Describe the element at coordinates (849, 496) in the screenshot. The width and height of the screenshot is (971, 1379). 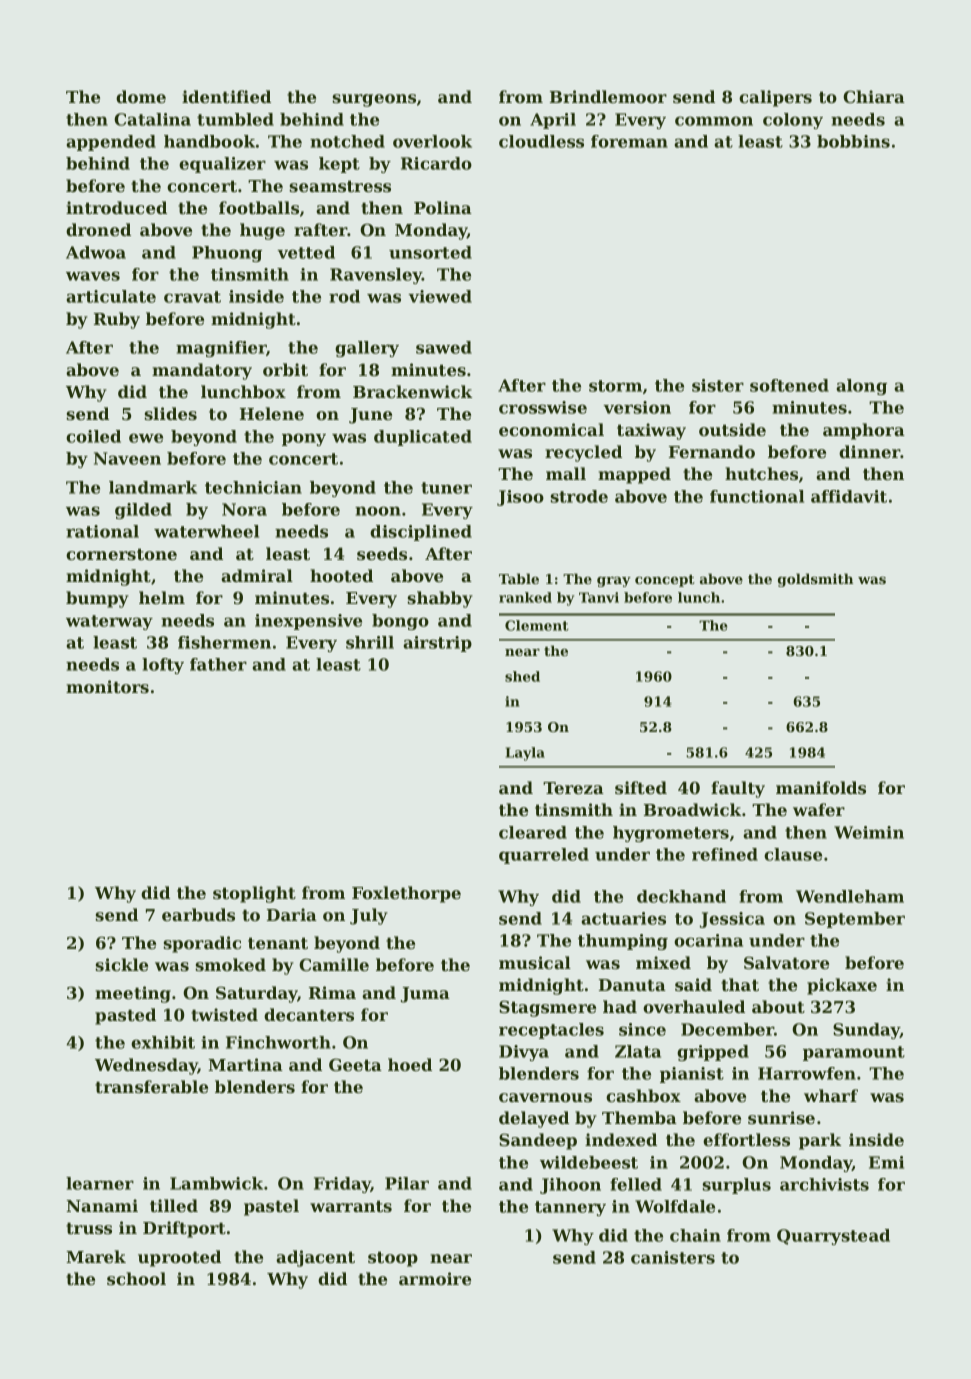
I see `affidavit` at that location.
